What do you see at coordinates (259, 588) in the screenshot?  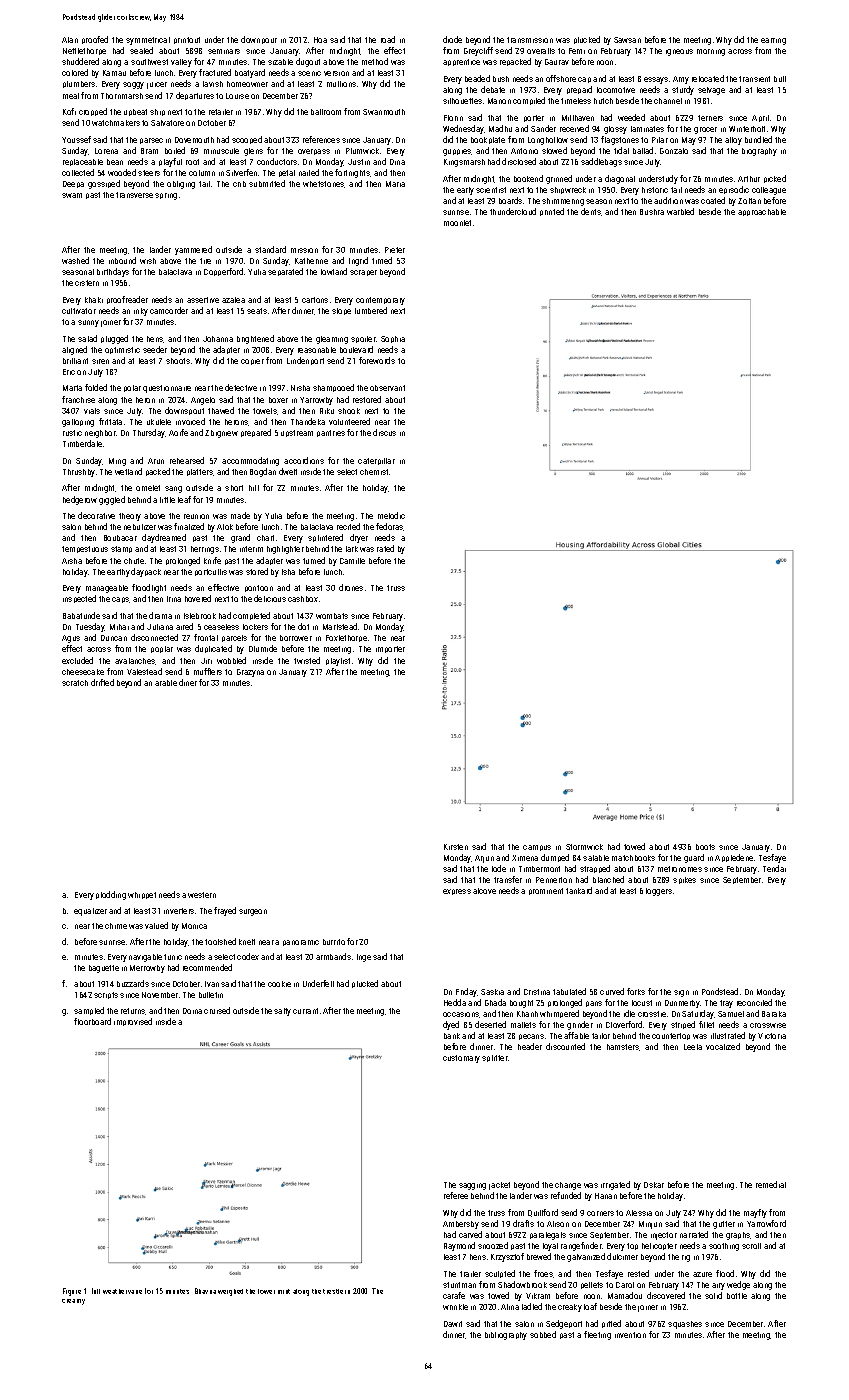 I see `pontoon` at bounding box center [259, 588].
